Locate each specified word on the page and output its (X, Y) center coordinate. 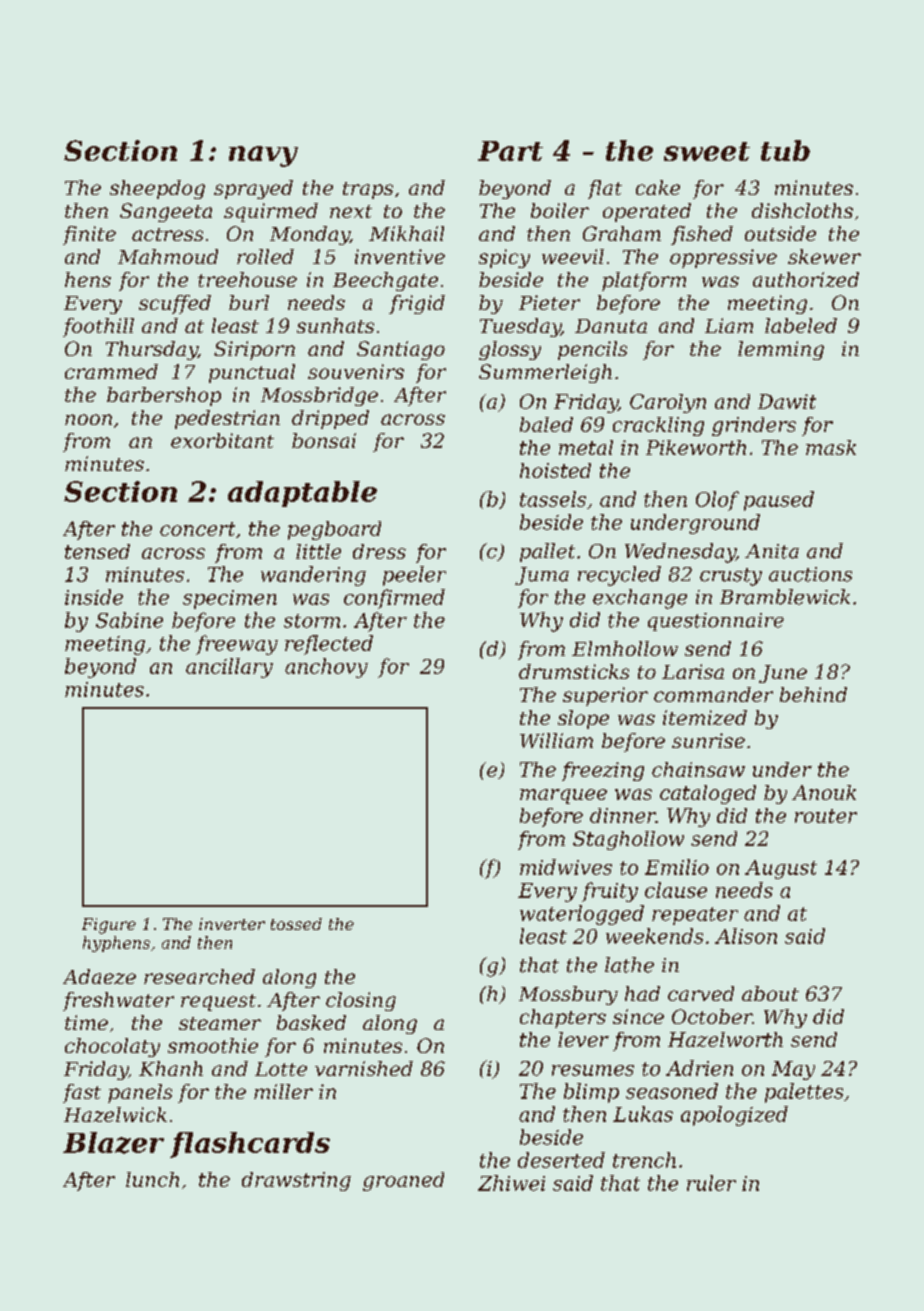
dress (379, 551)
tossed (296, 924)
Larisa (693, 671)
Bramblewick (785, 597)
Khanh (171, 1068)
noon (88, 419)
